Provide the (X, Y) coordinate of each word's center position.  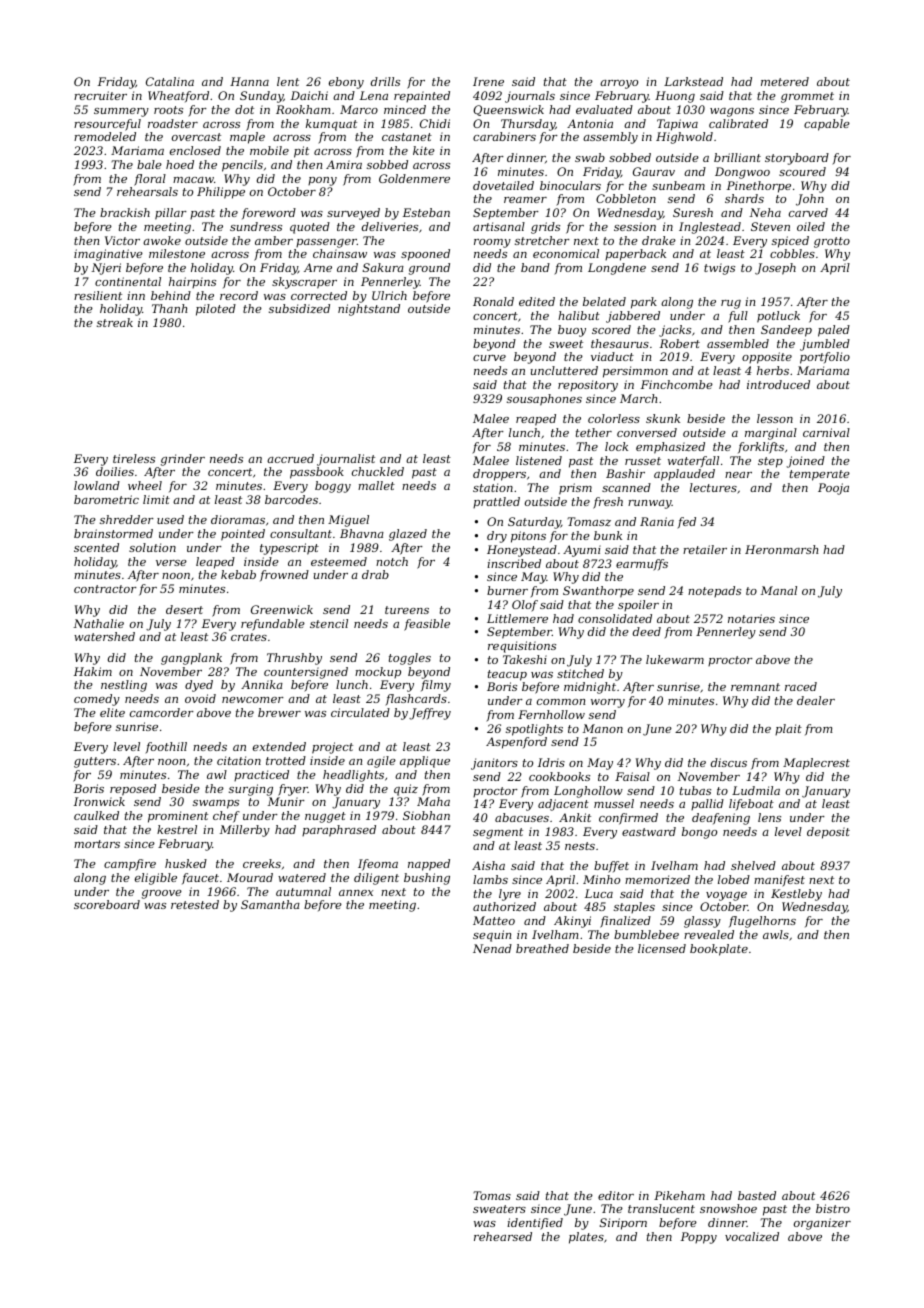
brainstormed (113, 533)
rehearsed (503, 1236)
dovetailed (503, 185)
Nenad (492, 948)
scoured (802, 171)
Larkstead (693, 81)
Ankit (575, 817)
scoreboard (107, 904)
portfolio (825, 358)
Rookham (303, 109)
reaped (536, 420)
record (239, 295)
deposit (828, 833)
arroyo (619, 84)
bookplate (719, 950)
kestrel (177, 829)
